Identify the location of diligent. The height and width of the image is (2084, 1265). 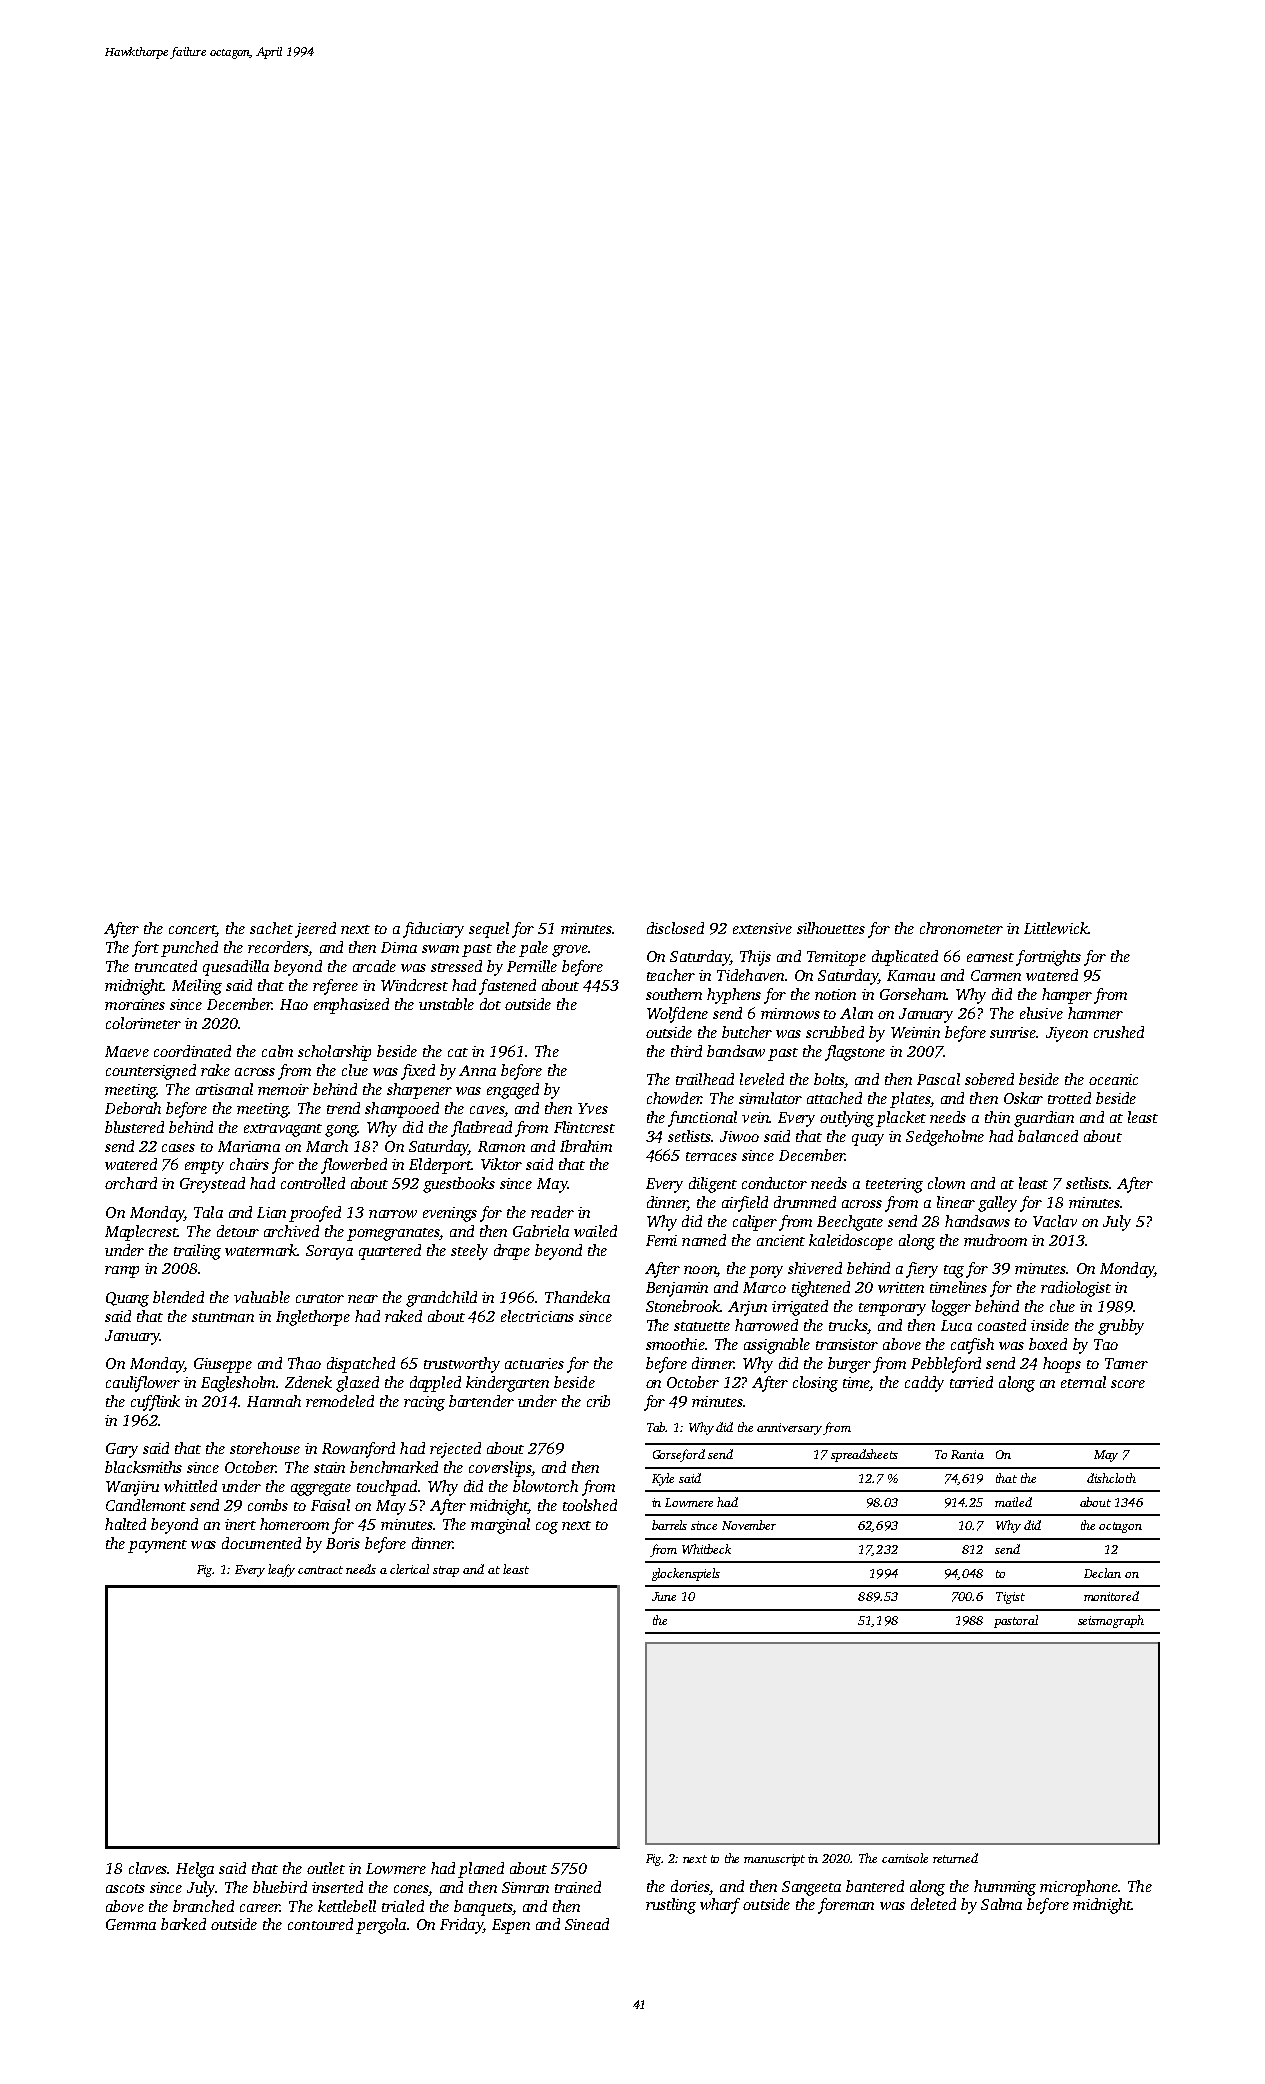
(713, 1185).
